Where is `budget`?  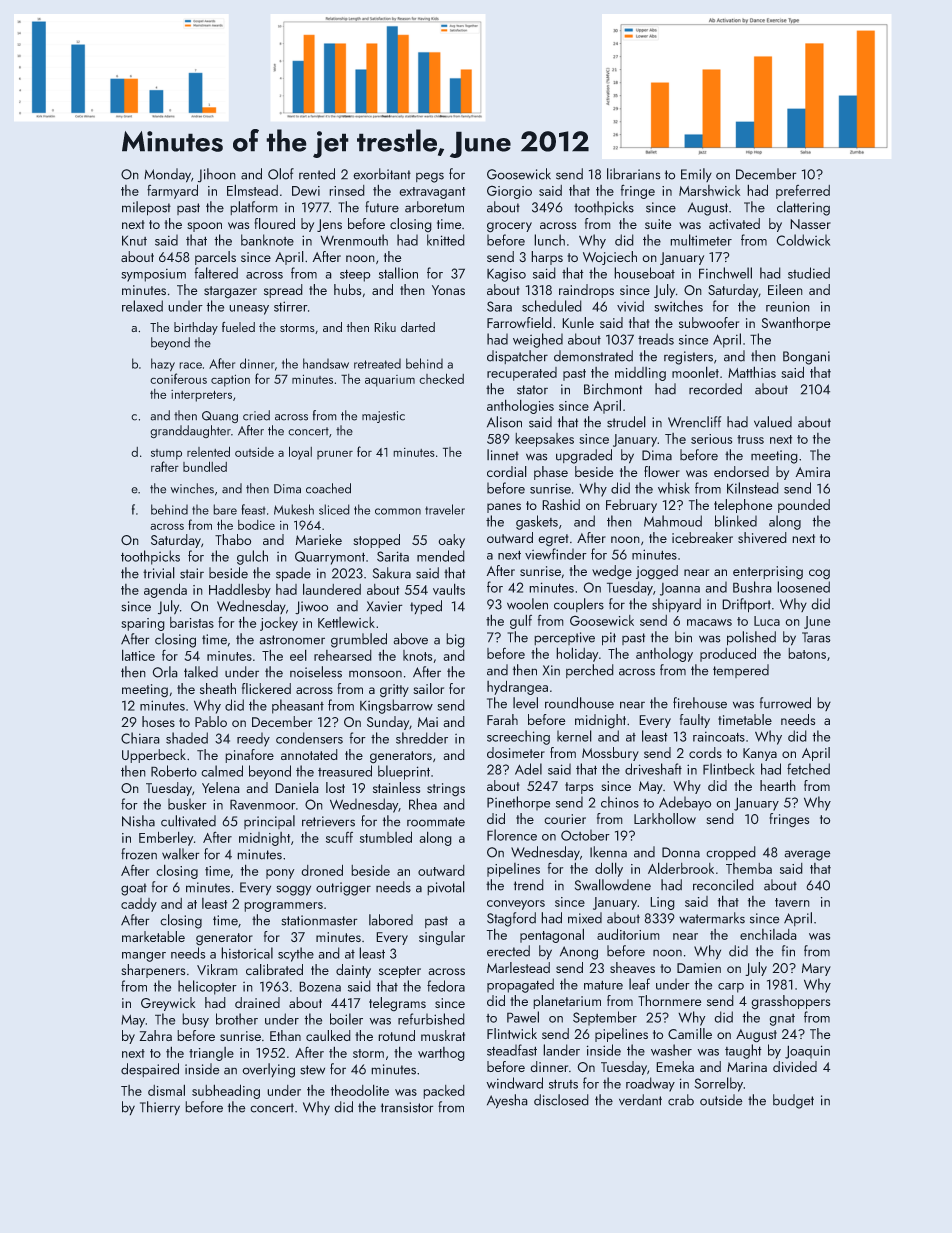 budget is located at coordinates (793, 1101).
